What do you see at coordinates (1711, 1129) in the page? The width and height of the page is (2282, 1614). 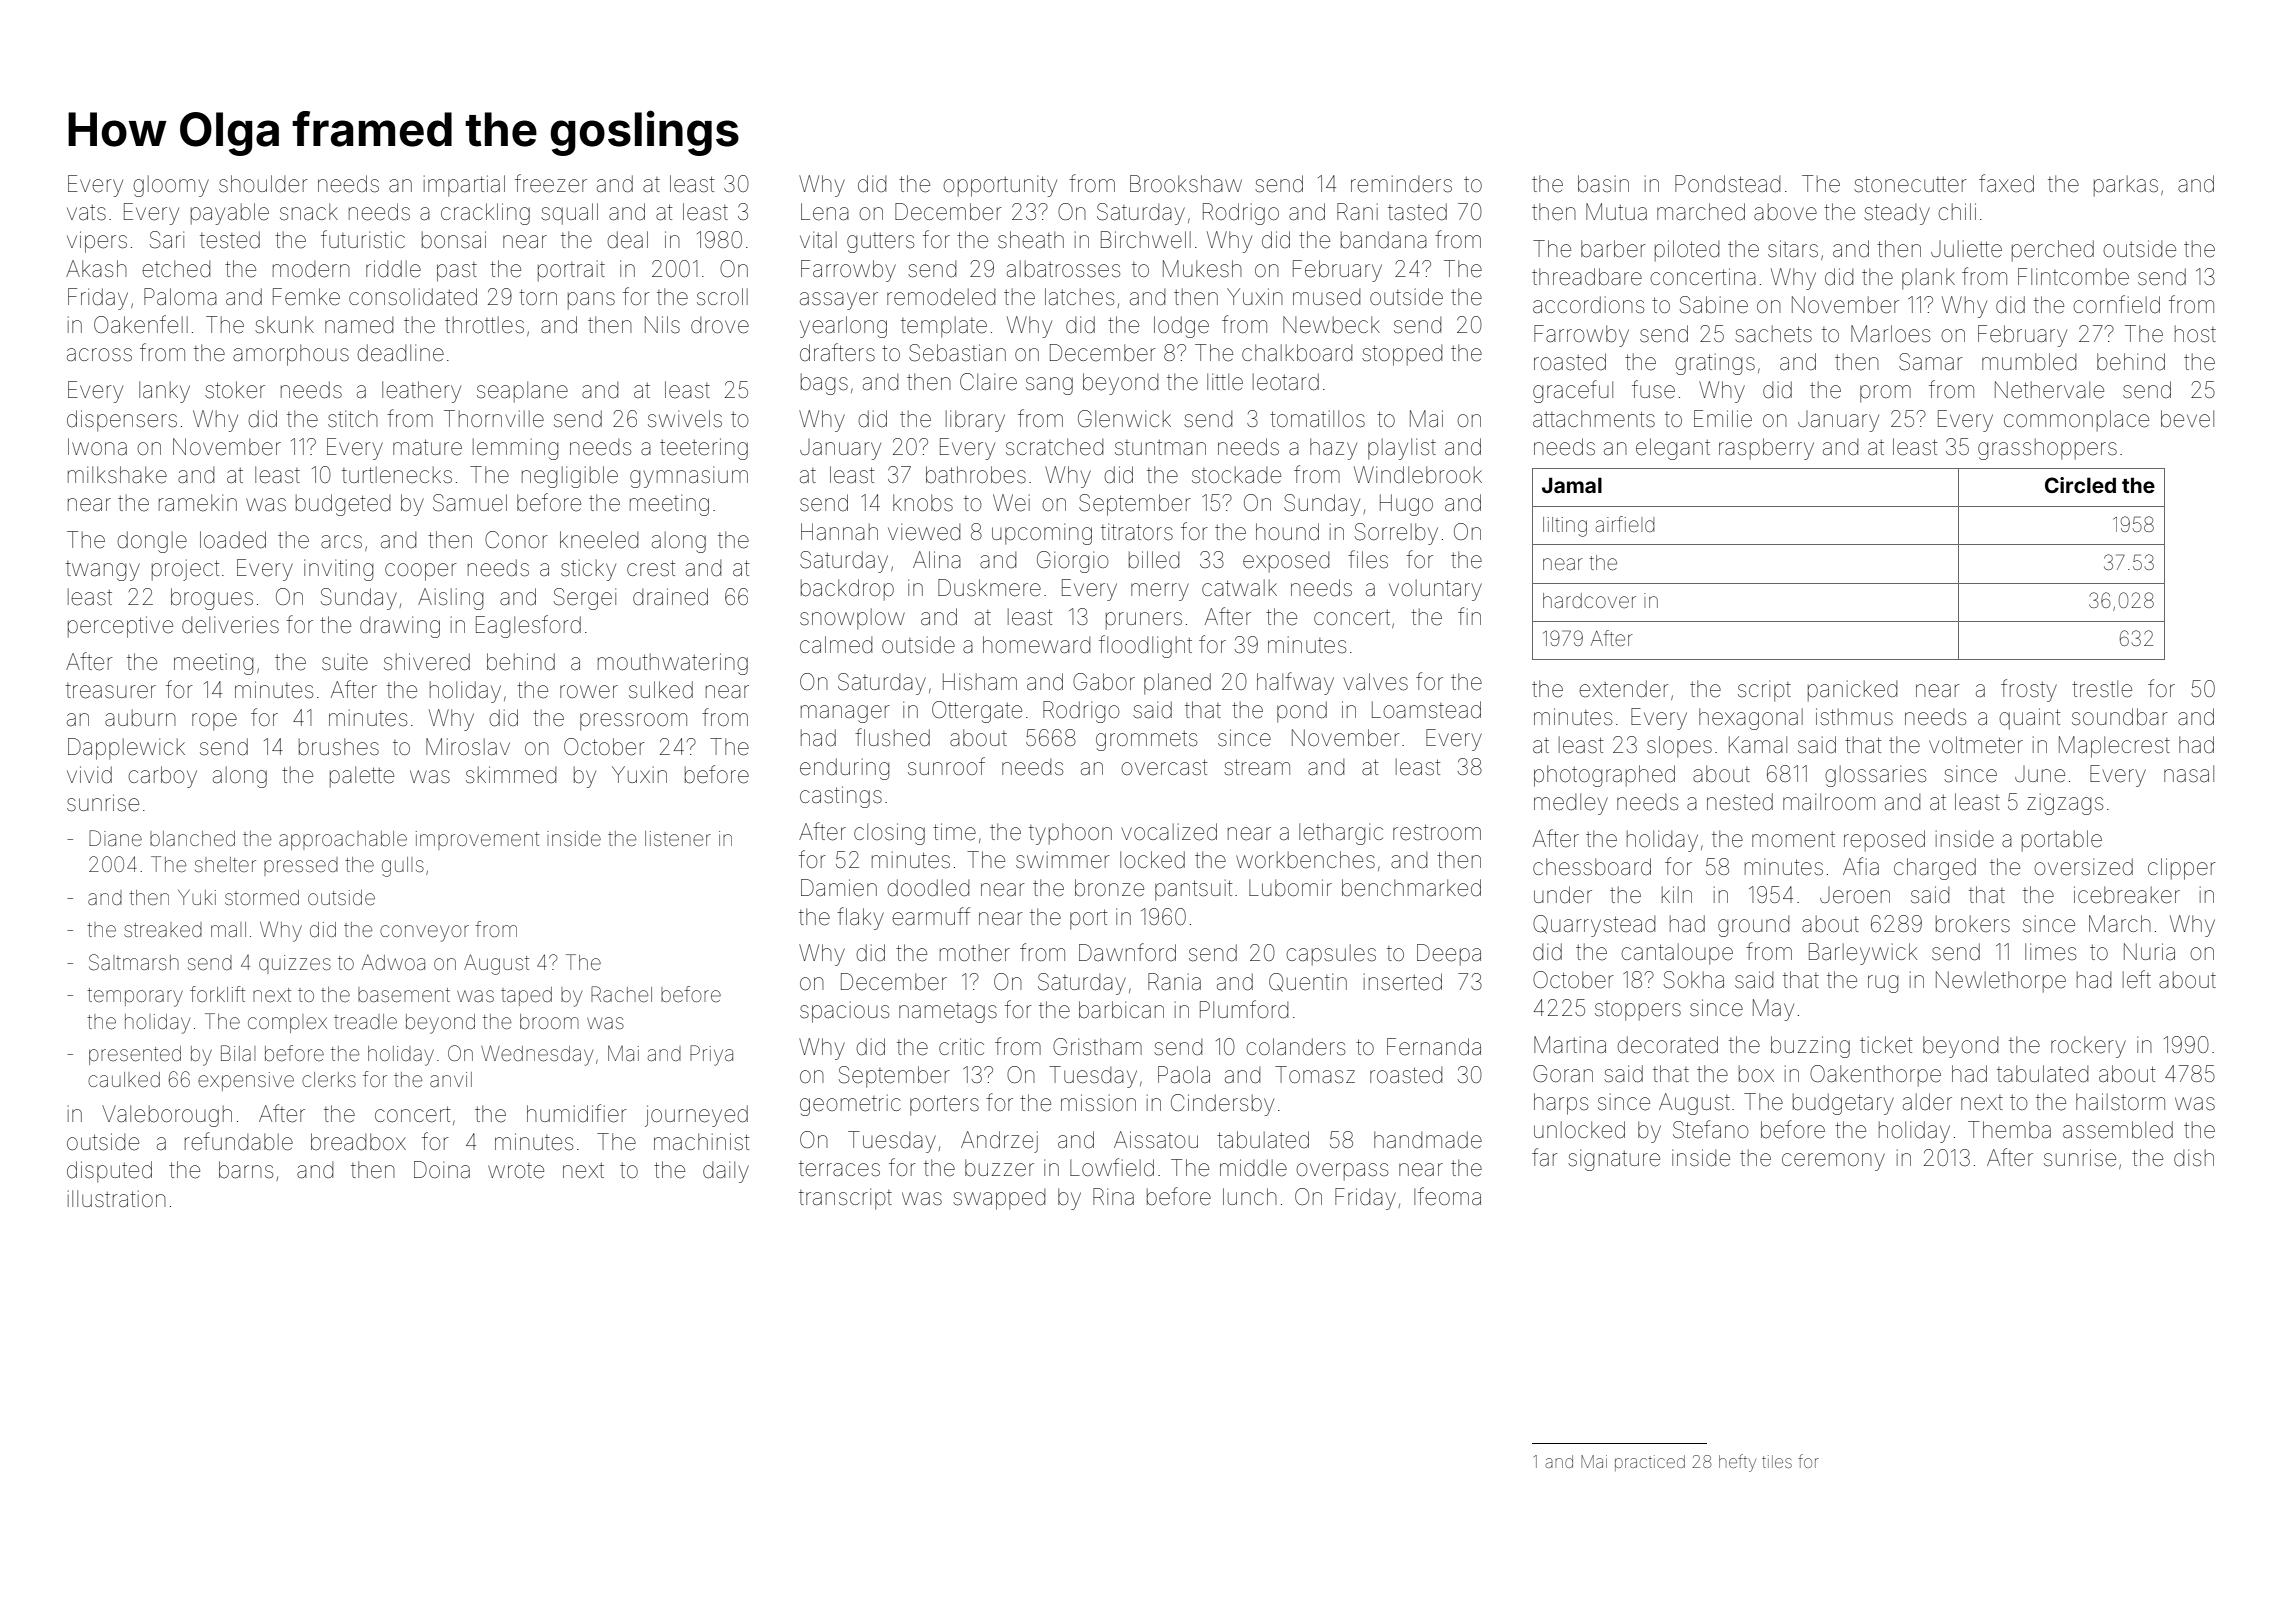 I see `Stefano` at bounding box center [1711, 1129].
